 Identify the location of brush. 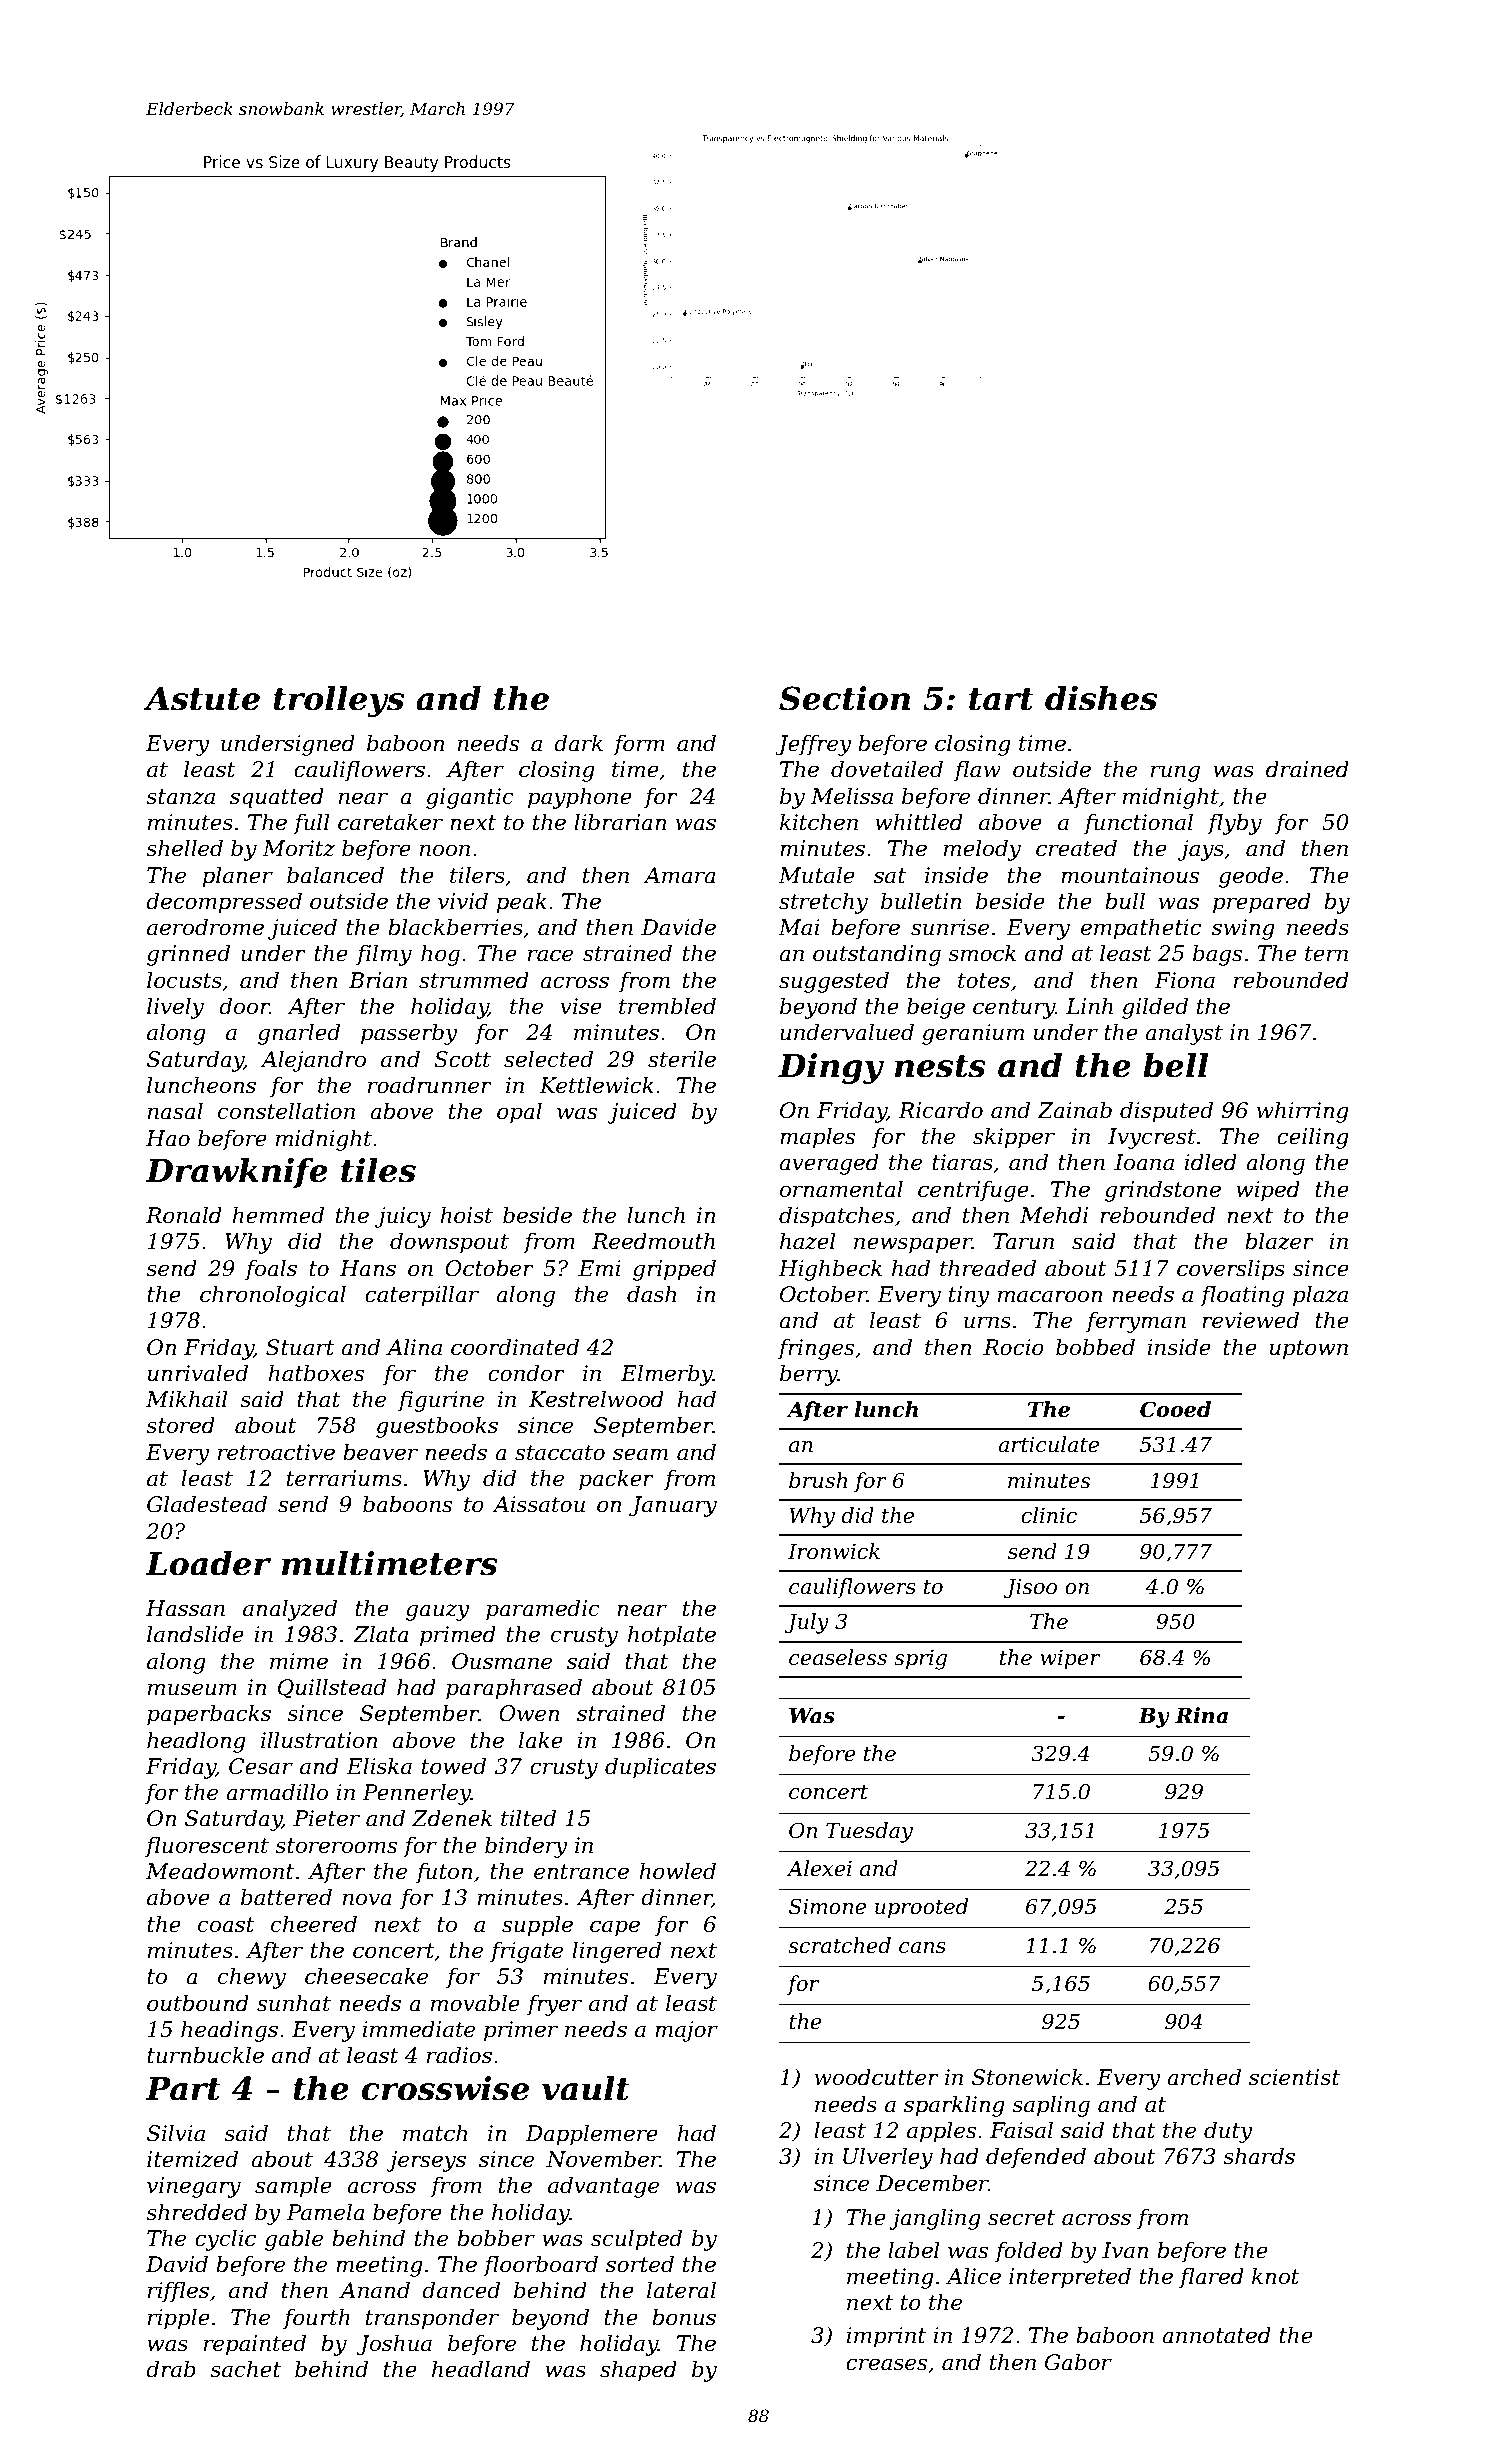
(818, 1480).
